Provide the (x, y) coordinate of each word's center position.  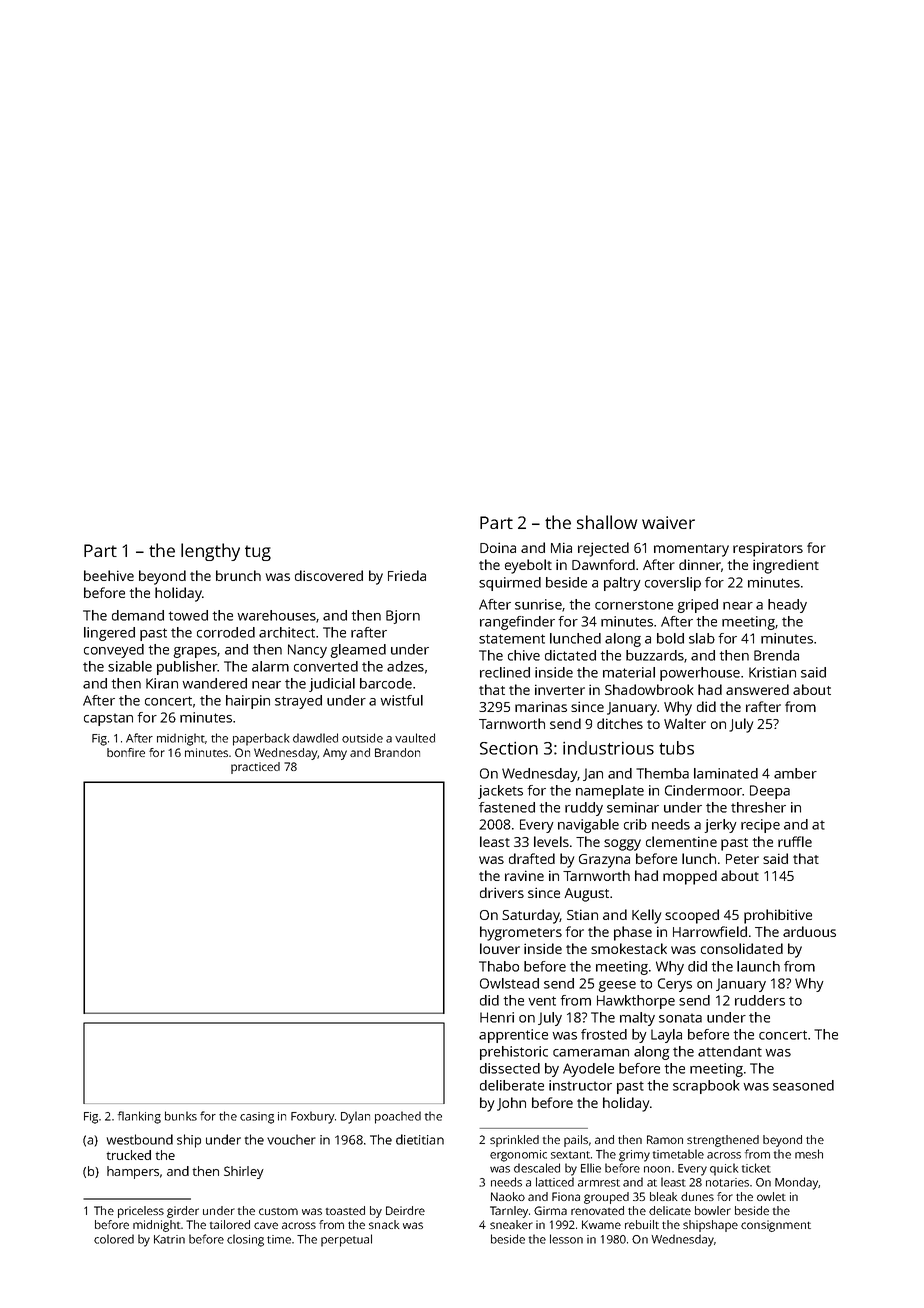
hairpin (248, 702)
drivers (502, 892)
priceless (141, 1212)
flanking (139, 1117)
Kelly (646, 916)
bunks (181, 1116)
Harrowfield (710, 931)
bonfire (126, 752)
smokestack (629, 948)
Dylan (355, 1117)
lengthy (210, 552)
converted (326, 666)
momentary (691, 550)
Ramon (665, 1139)
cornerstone (634, 605)
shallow (607, 522)
